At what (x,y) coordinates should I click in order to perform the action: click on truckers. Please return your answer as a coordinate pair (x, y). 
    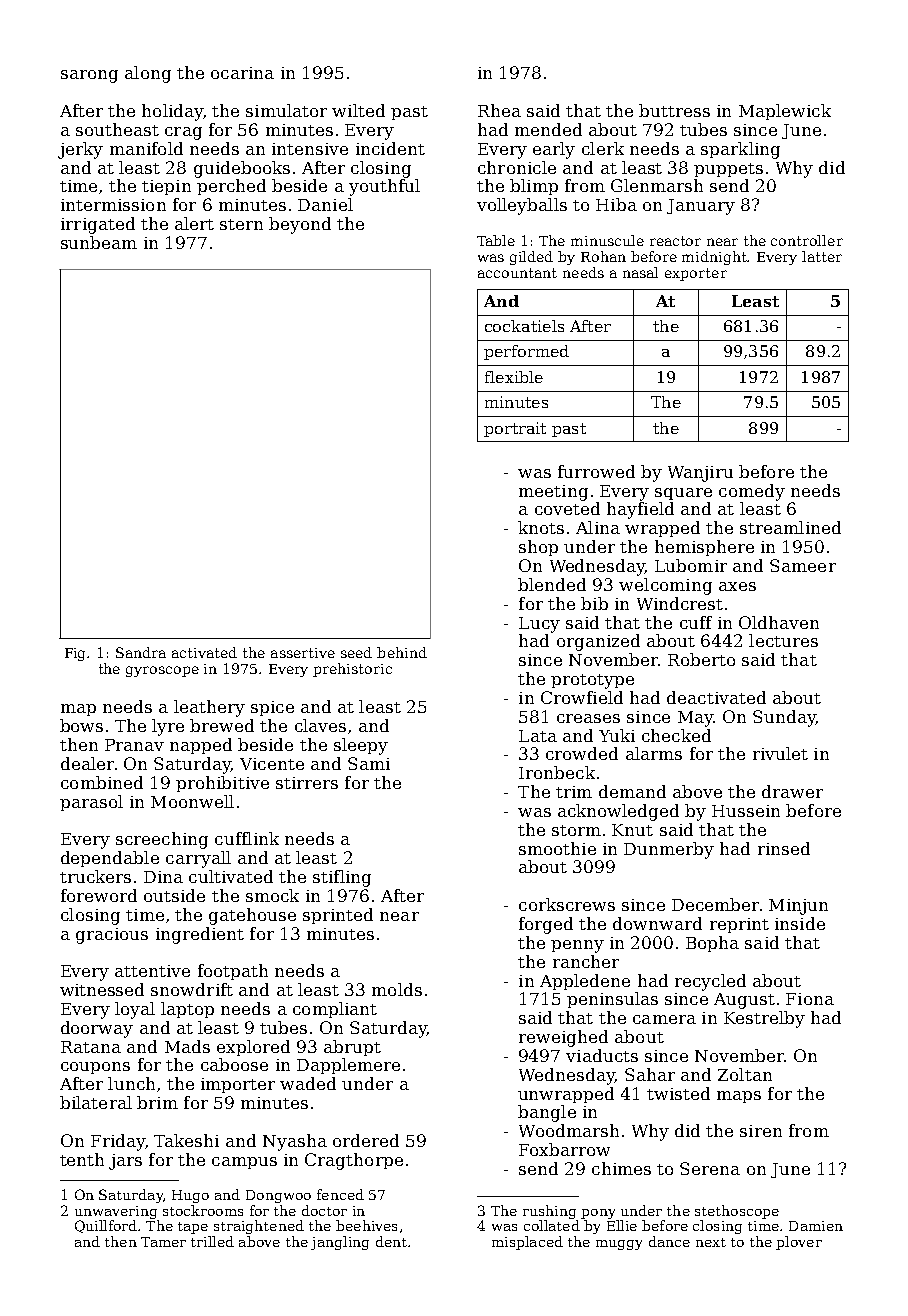
    Looking at the image, I should click on (95, 876).
